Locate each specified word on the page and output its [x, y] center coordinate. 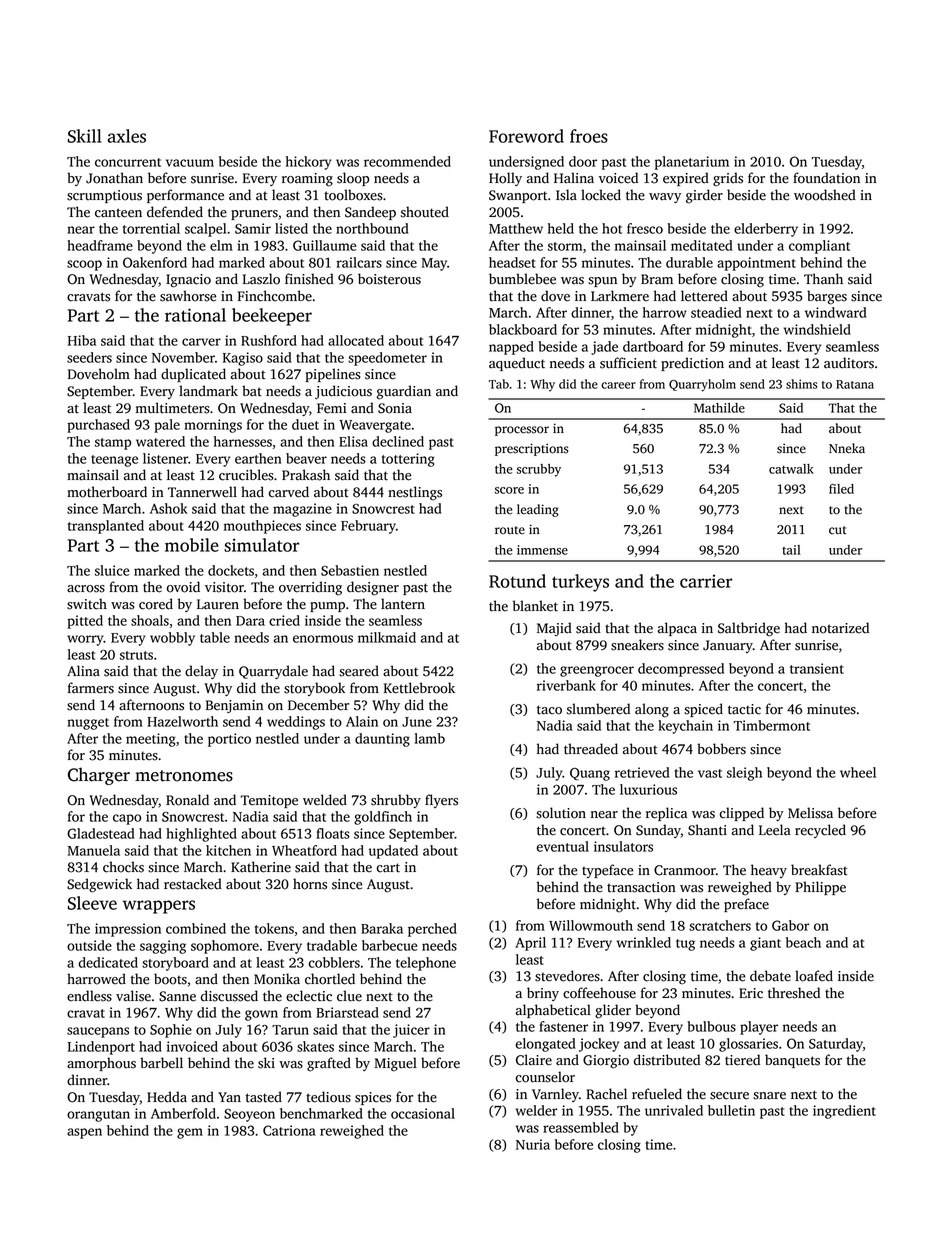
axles [126, 136]
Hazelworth [182, 721]
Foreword [526, 136]
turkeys [580, 583]
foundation [826, 178]
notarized [840, 628]
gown [261, 1015]
